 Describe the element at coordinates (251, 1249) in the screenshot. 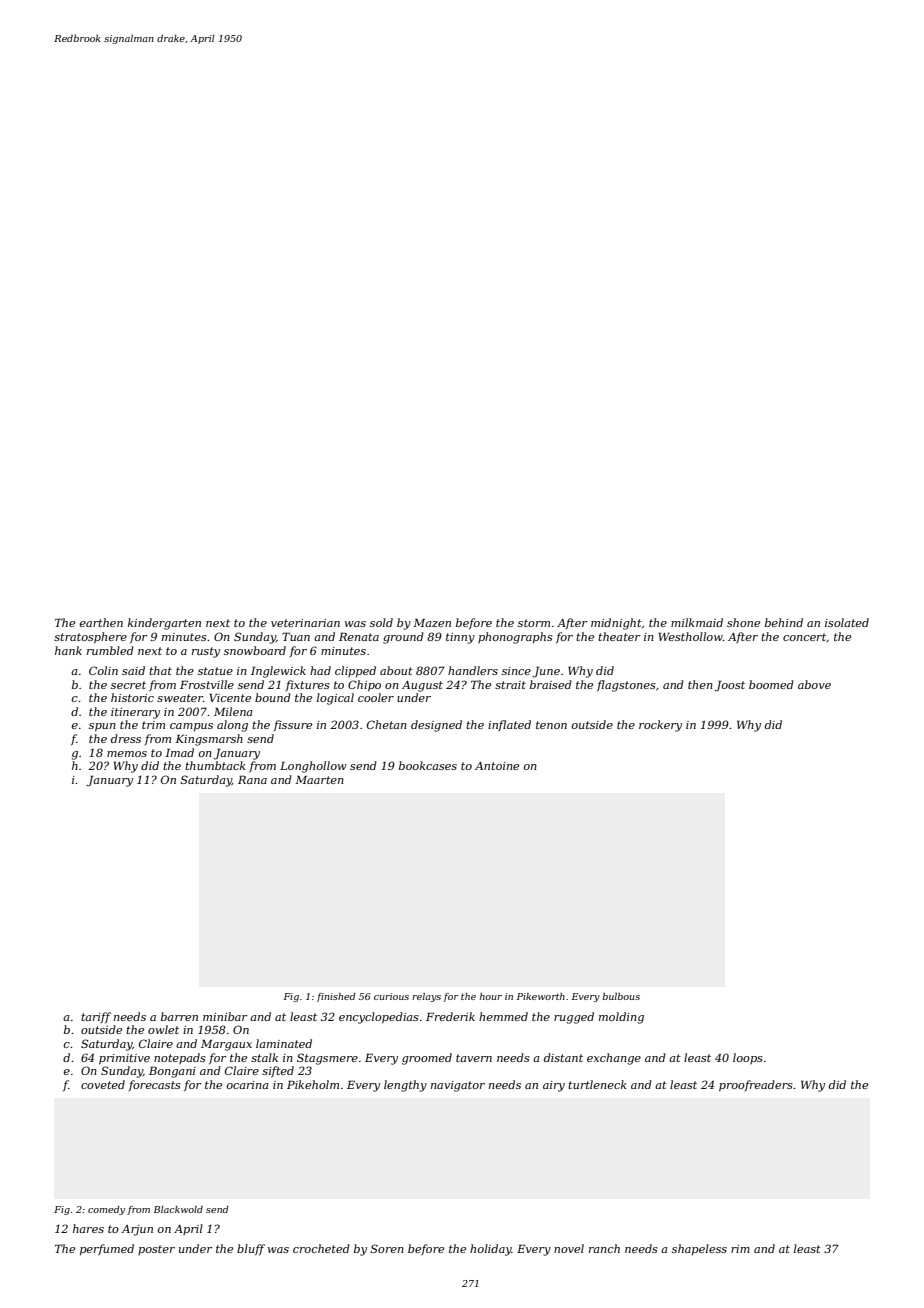

I see `bluff` at that location.
